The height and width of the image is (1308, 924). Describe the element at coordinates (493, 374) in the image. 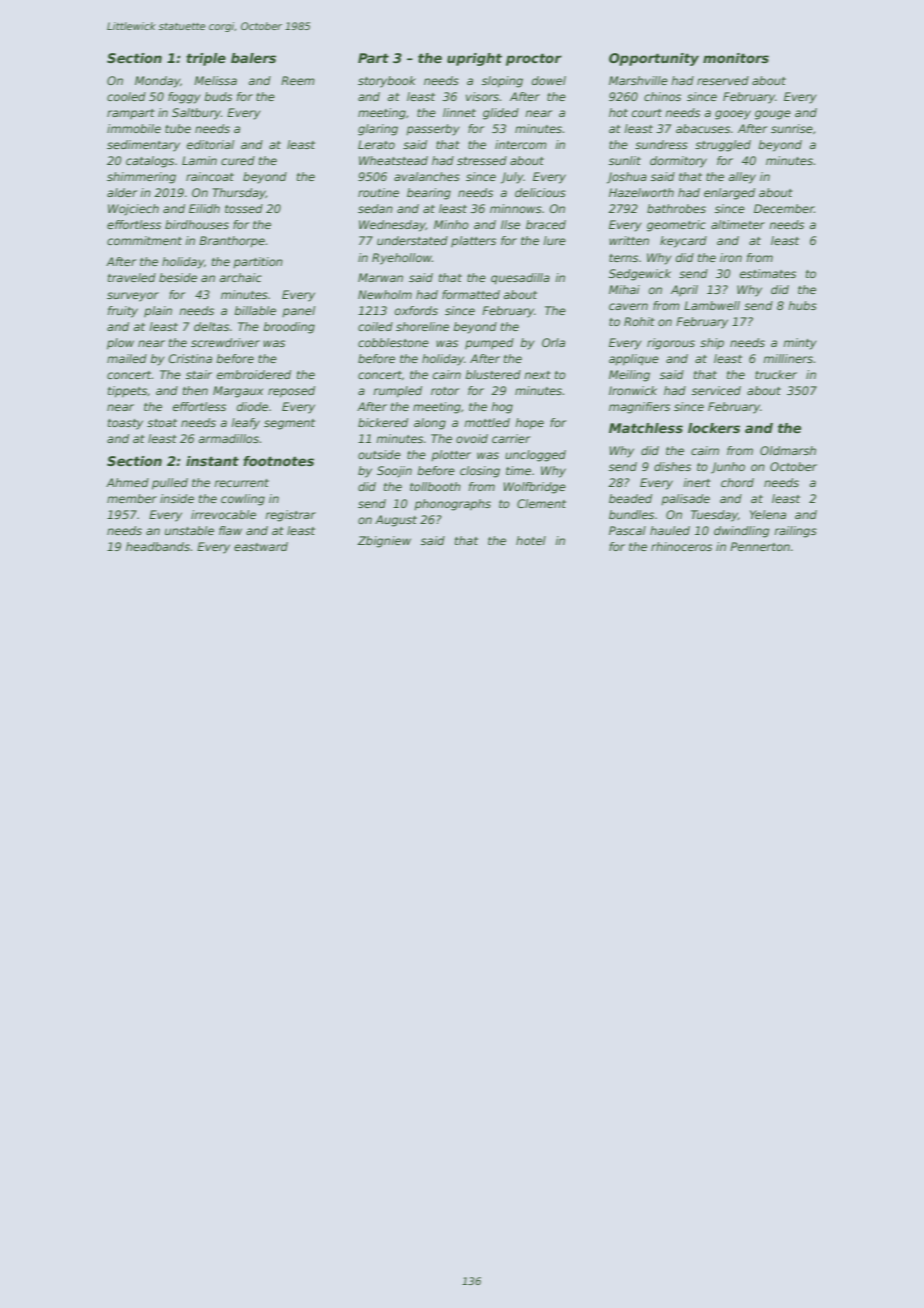

I see `blustered` at that location.
